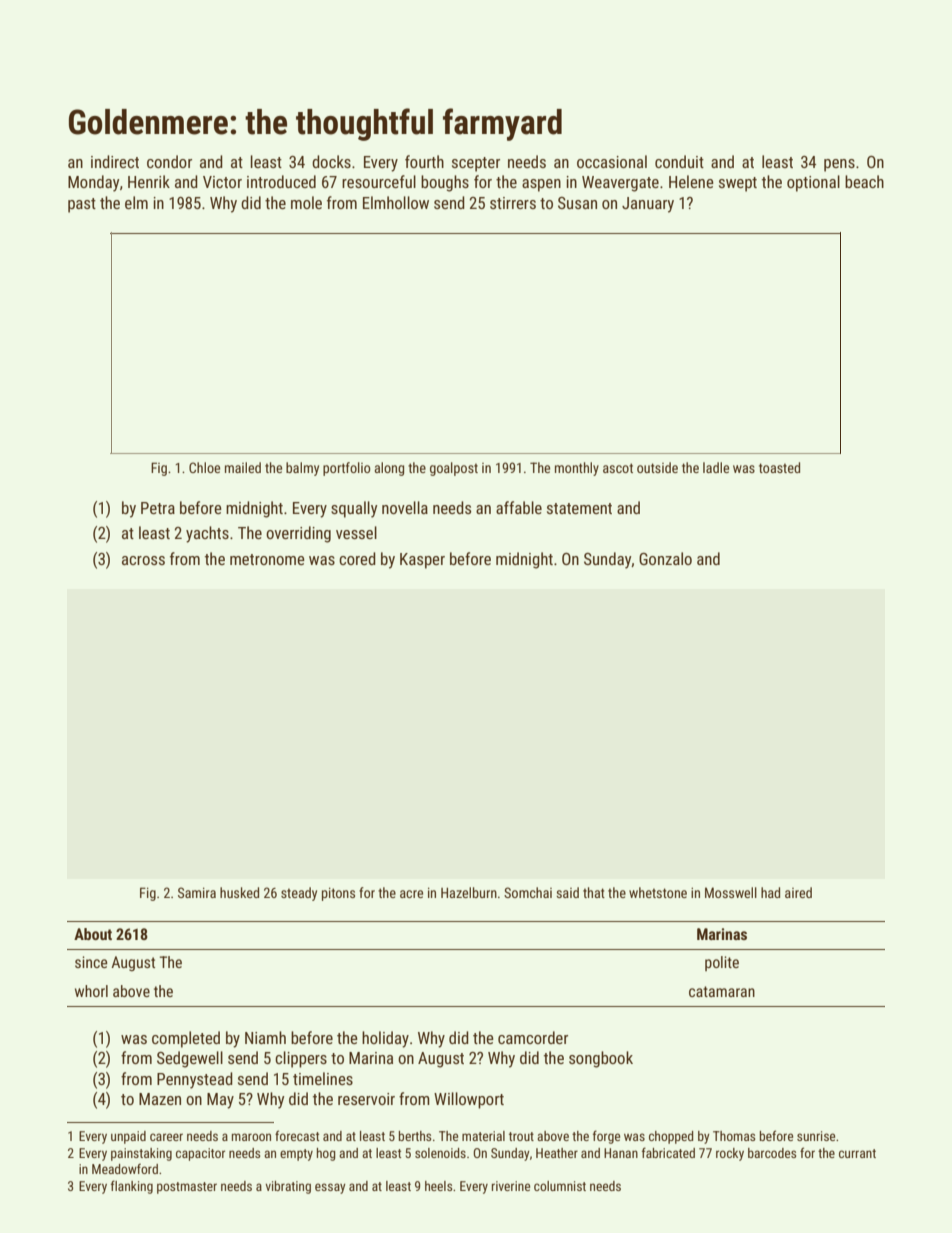 This page has width=952, height=1233. What do you see at coordinates (354, 509) in the page?
I see `squally` at bounding box center [354, 509].
